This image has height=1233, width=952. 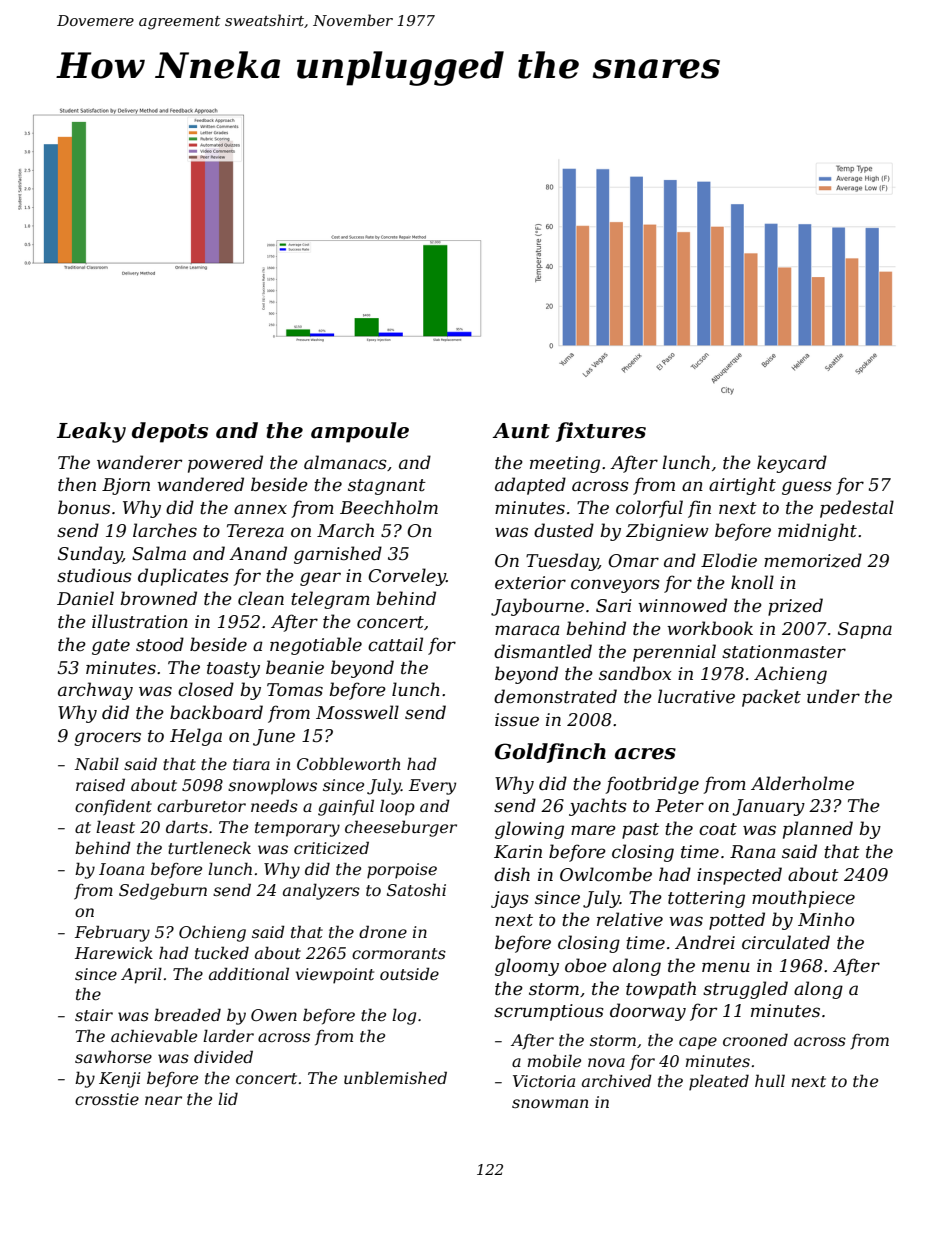 I want to click on lid, so click(x=228, y=1098).
